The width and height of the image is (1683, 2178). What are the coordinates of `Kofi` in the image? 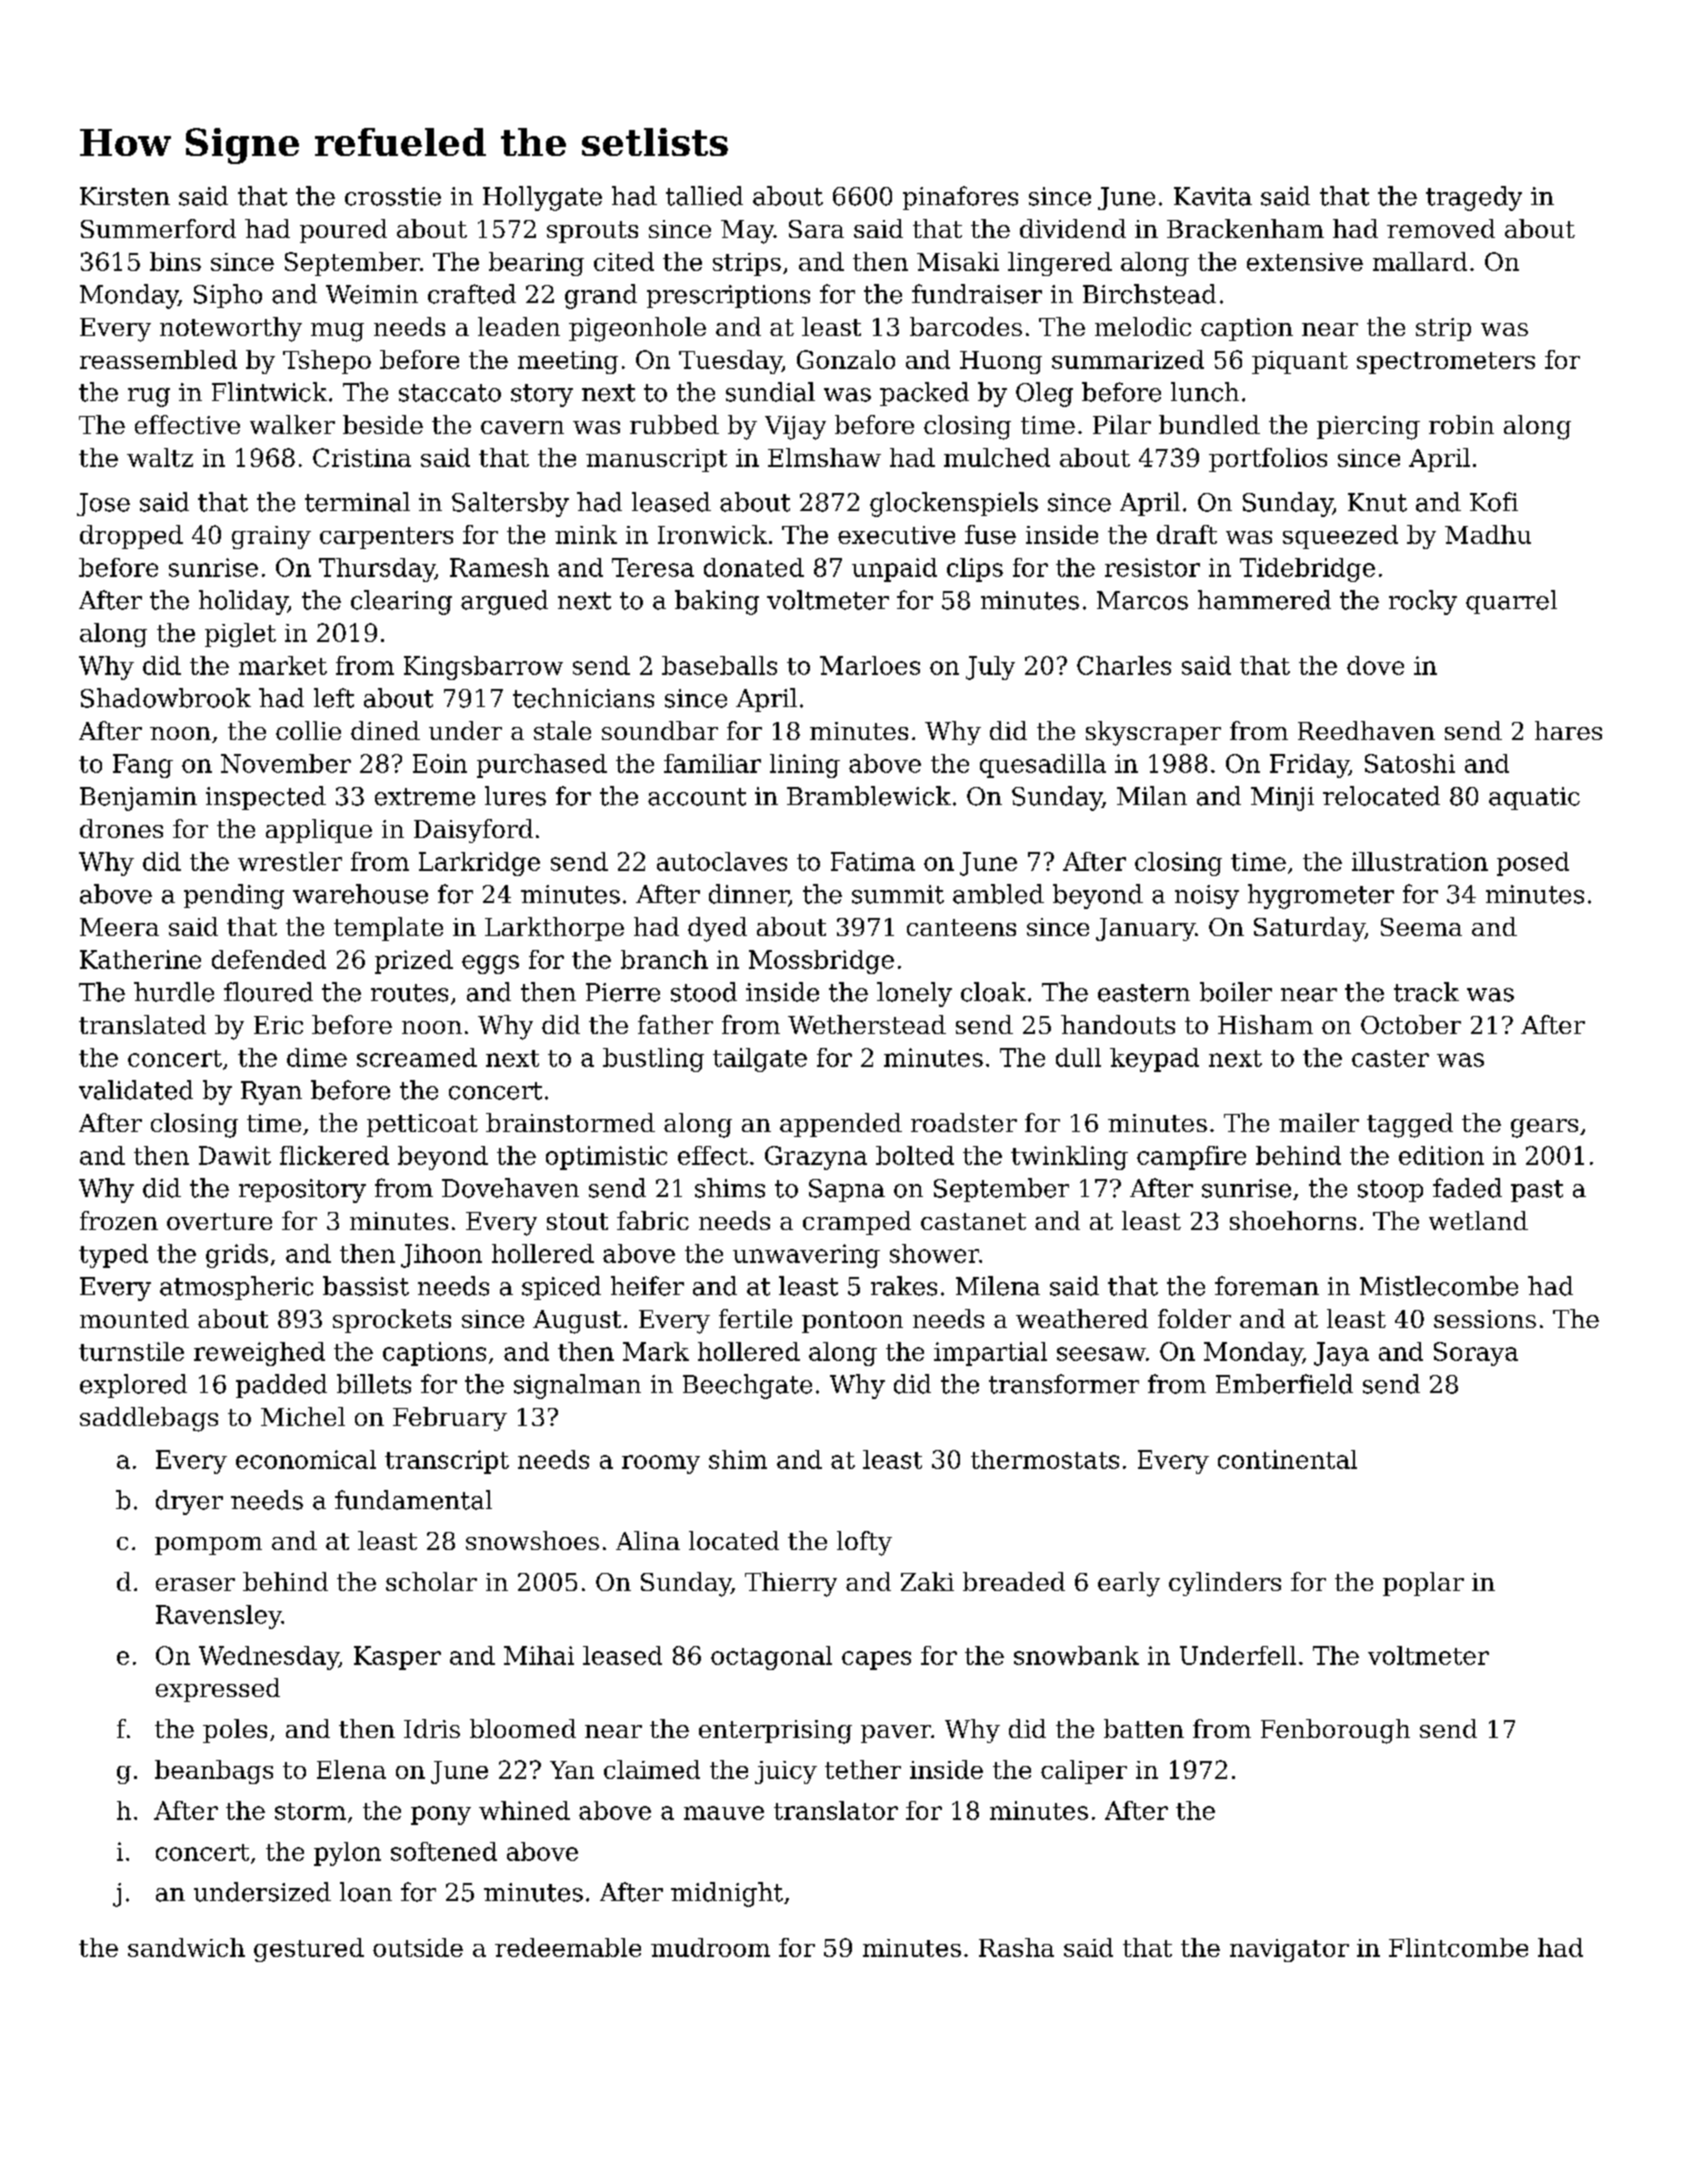 It's located at (1494, 502).
